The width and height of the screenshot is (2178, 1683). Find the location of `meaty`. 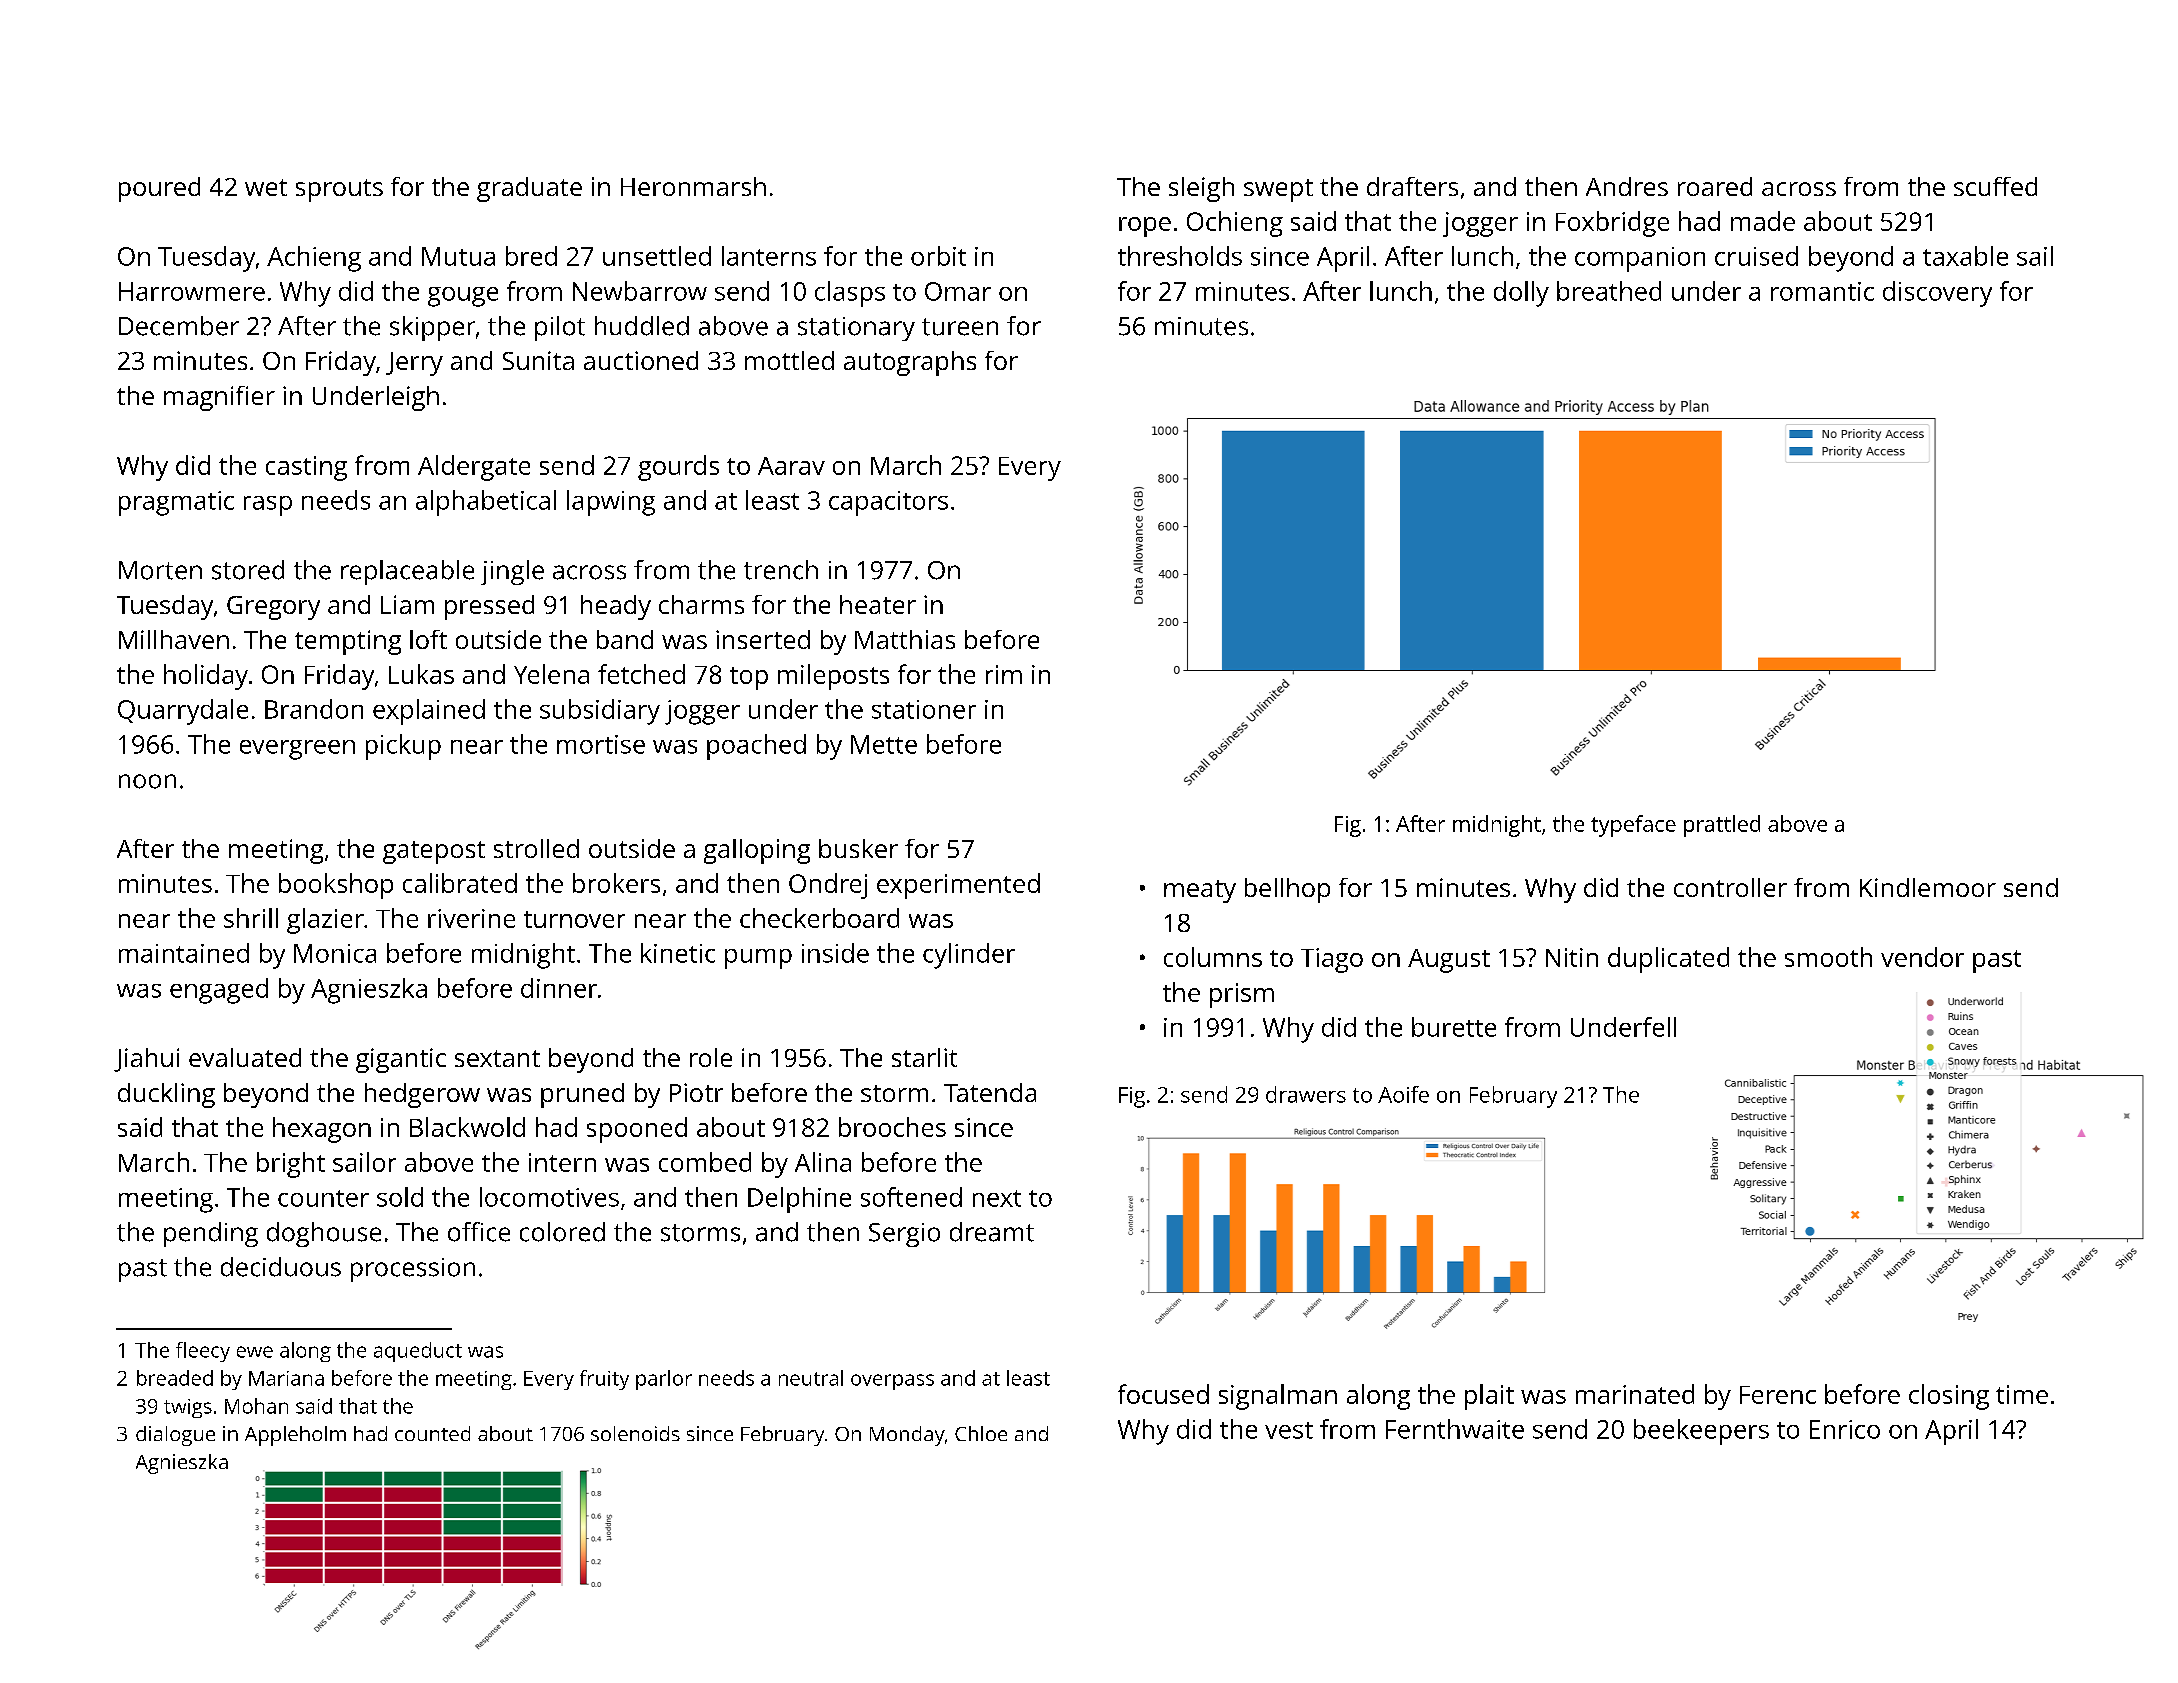

meaty is located at coordinates (1200, 891).
